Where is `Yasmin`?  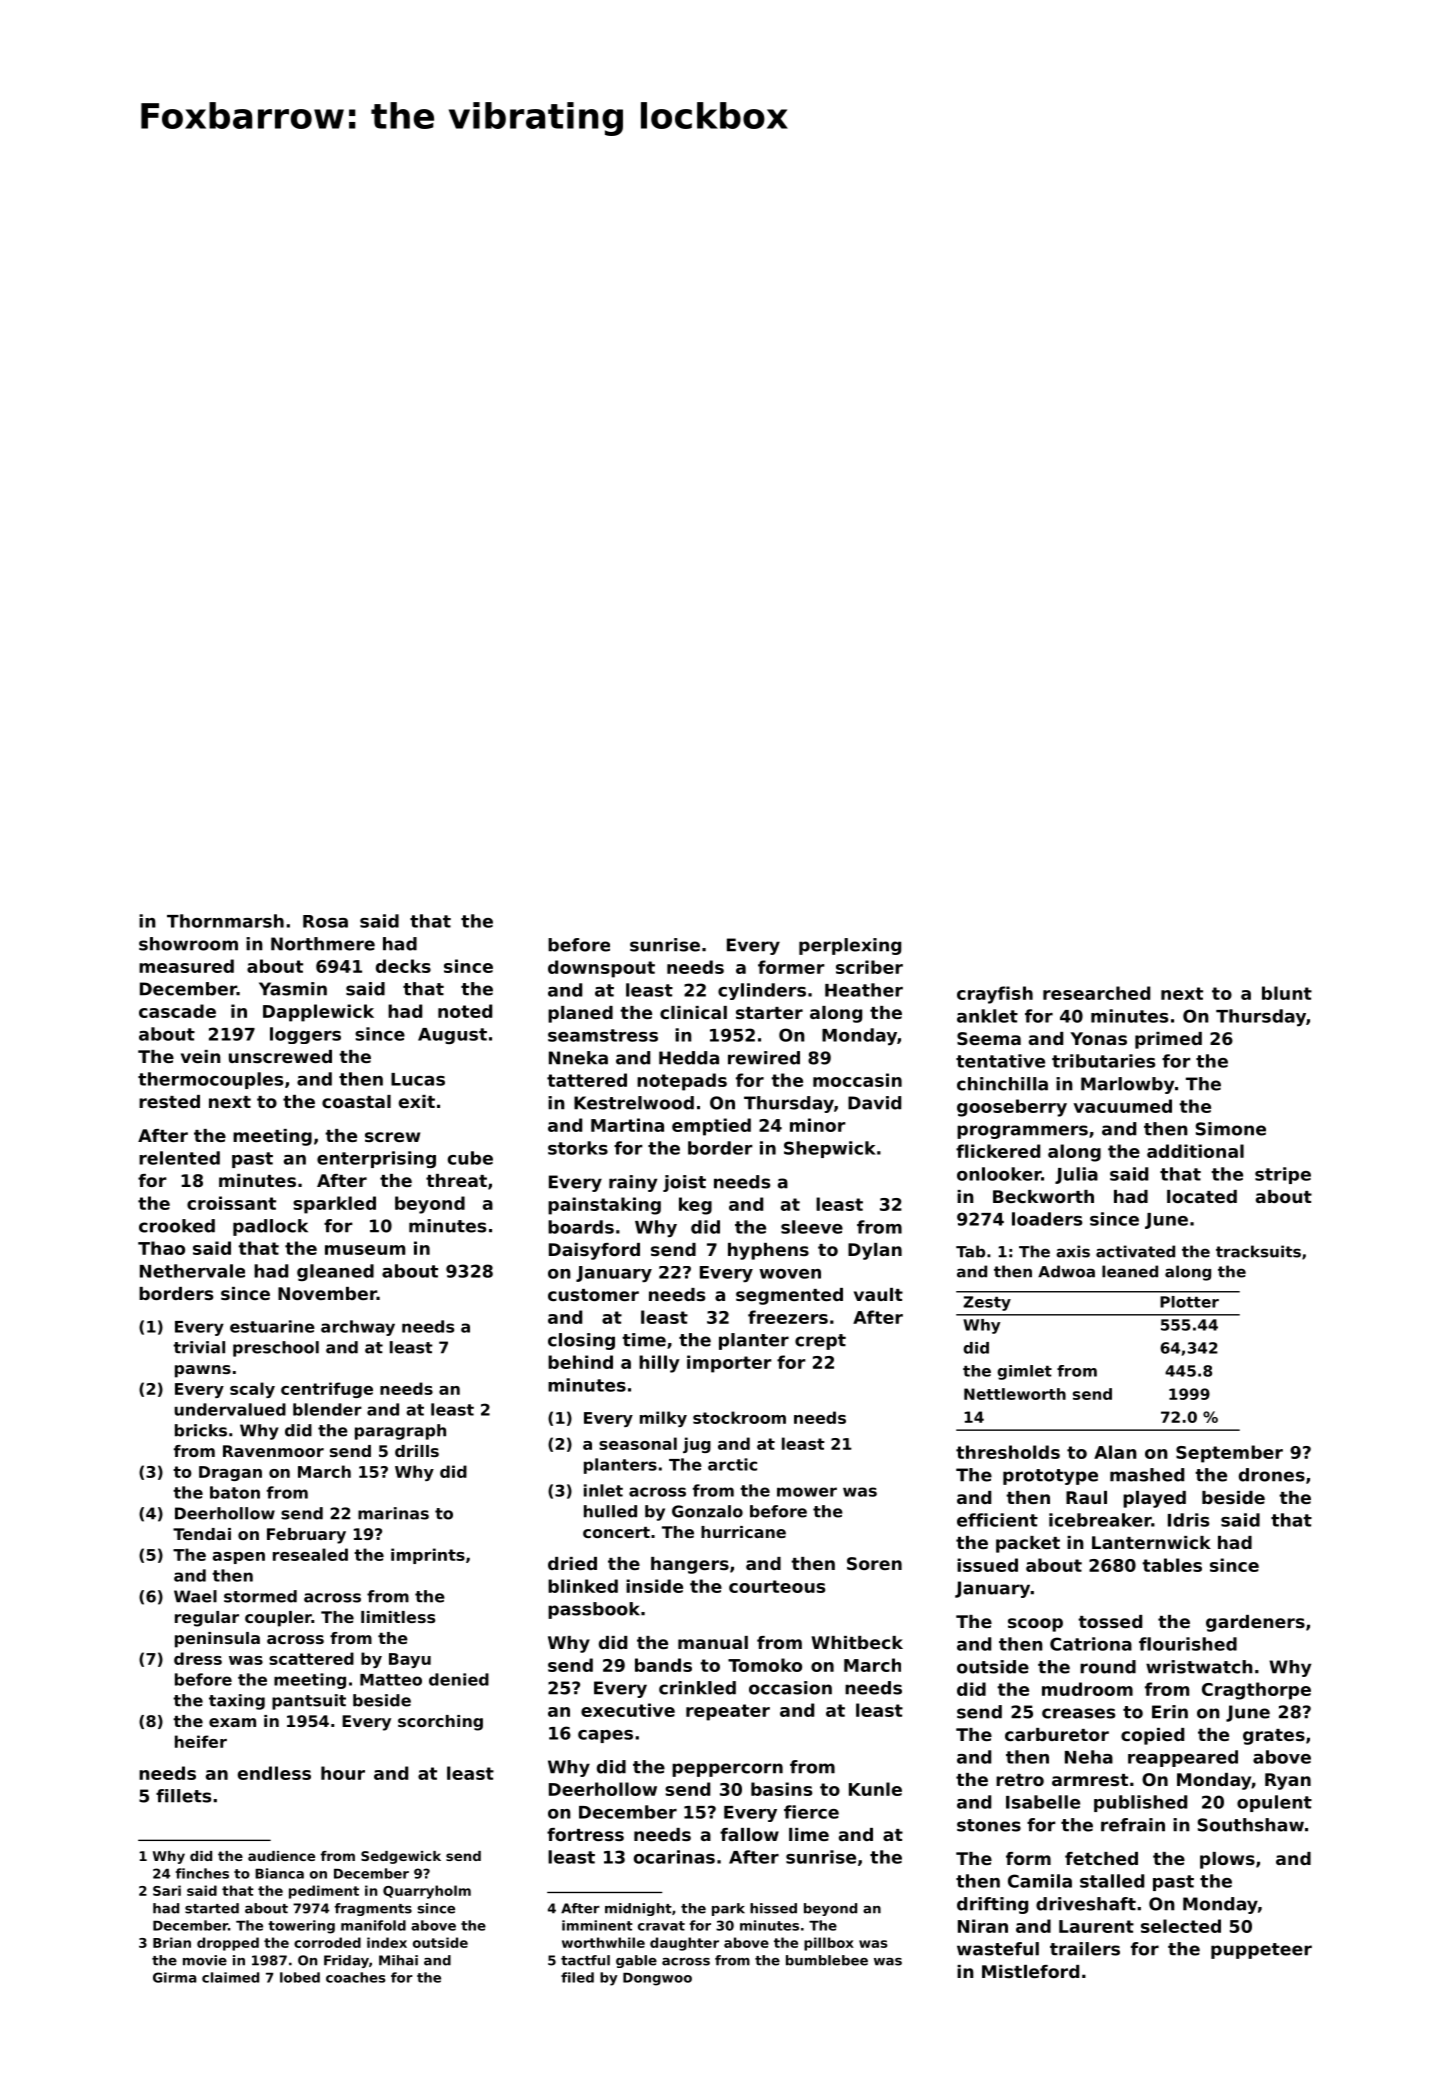 Yasmin is located at coordinates (293, 989).
